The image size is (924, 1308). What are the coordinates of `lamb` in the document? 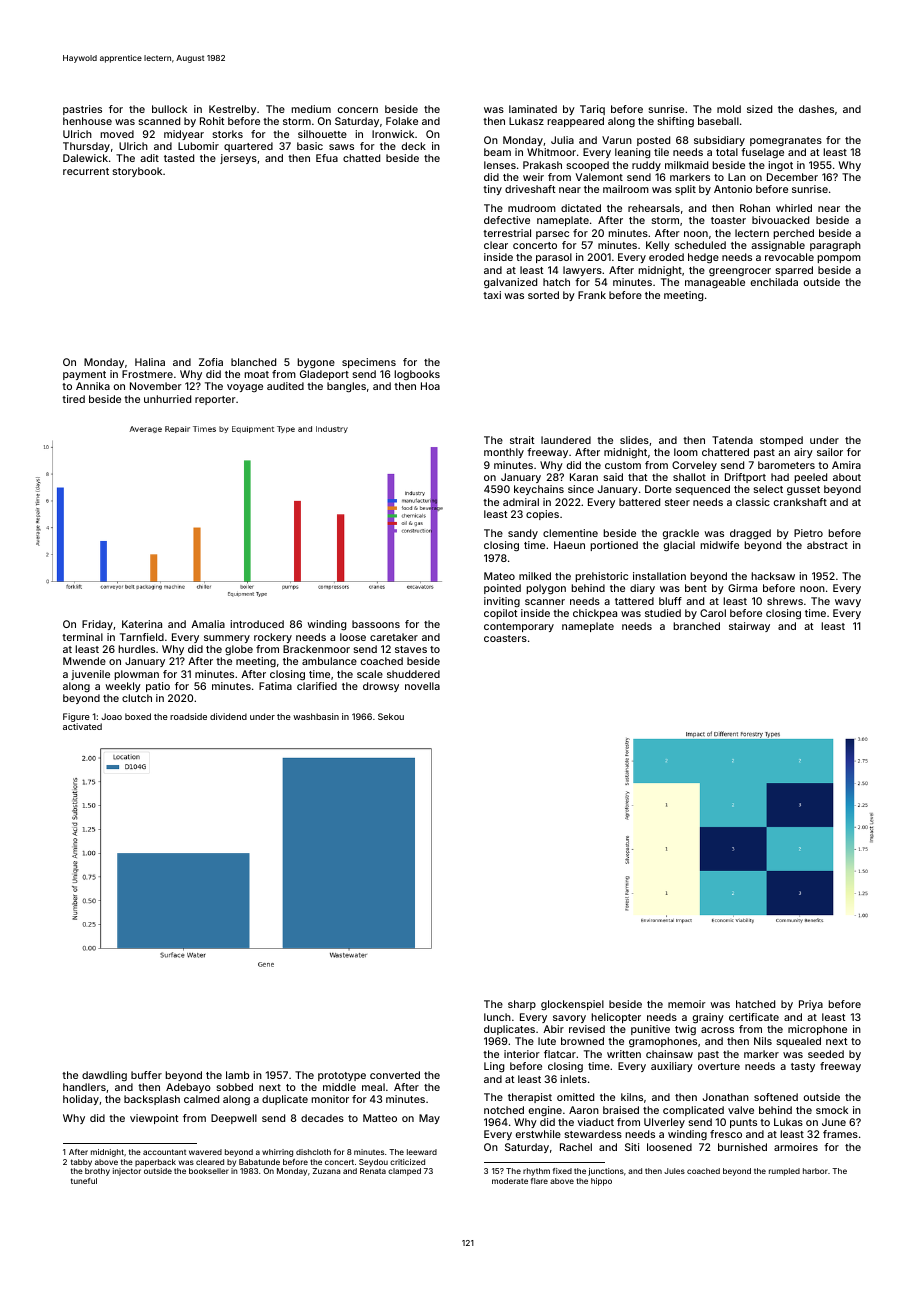 It's located at (237, 1075).
